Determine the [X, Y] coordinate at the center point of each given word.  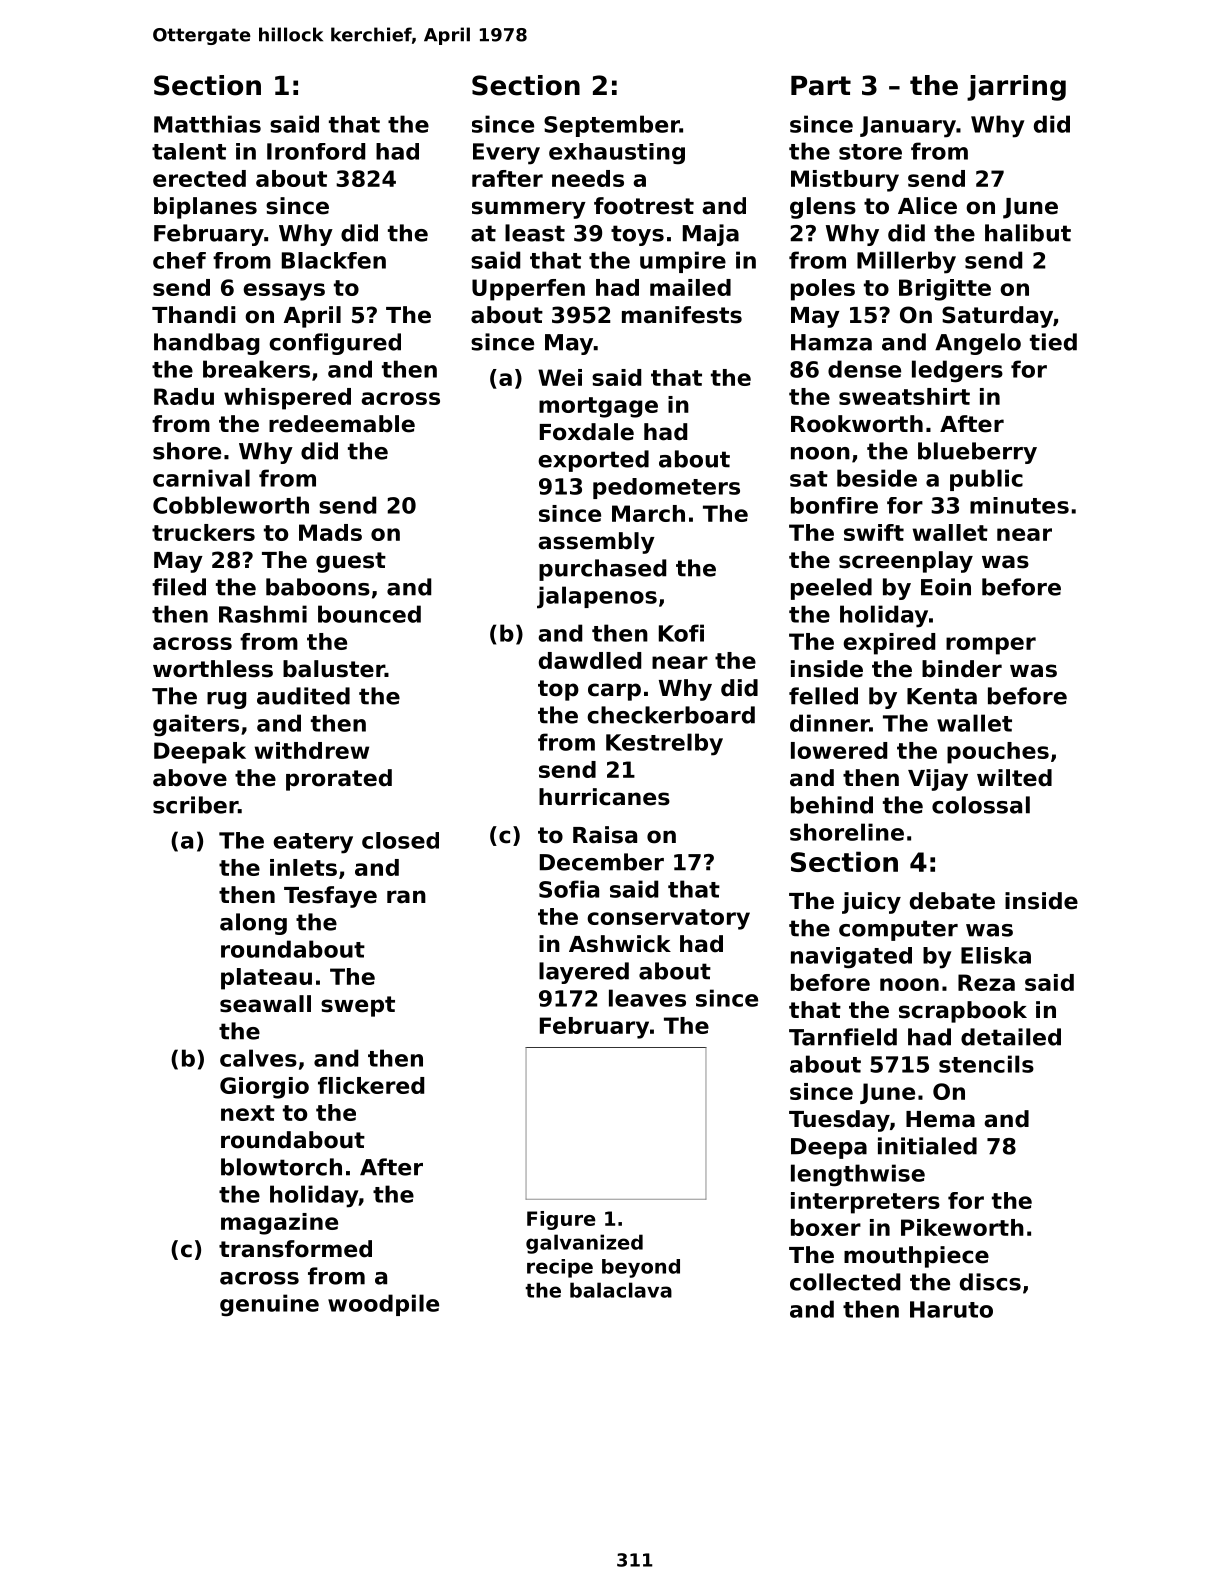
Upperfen [528, 290]
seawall [265, 1004]
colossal [981, 805]
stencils [986, 1064]
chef [179, 260]
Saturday [997, 317]
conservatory [668, 919]
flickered [371, 1085]
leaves [647, 998]
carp [614, 692]
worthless [213, 669]
